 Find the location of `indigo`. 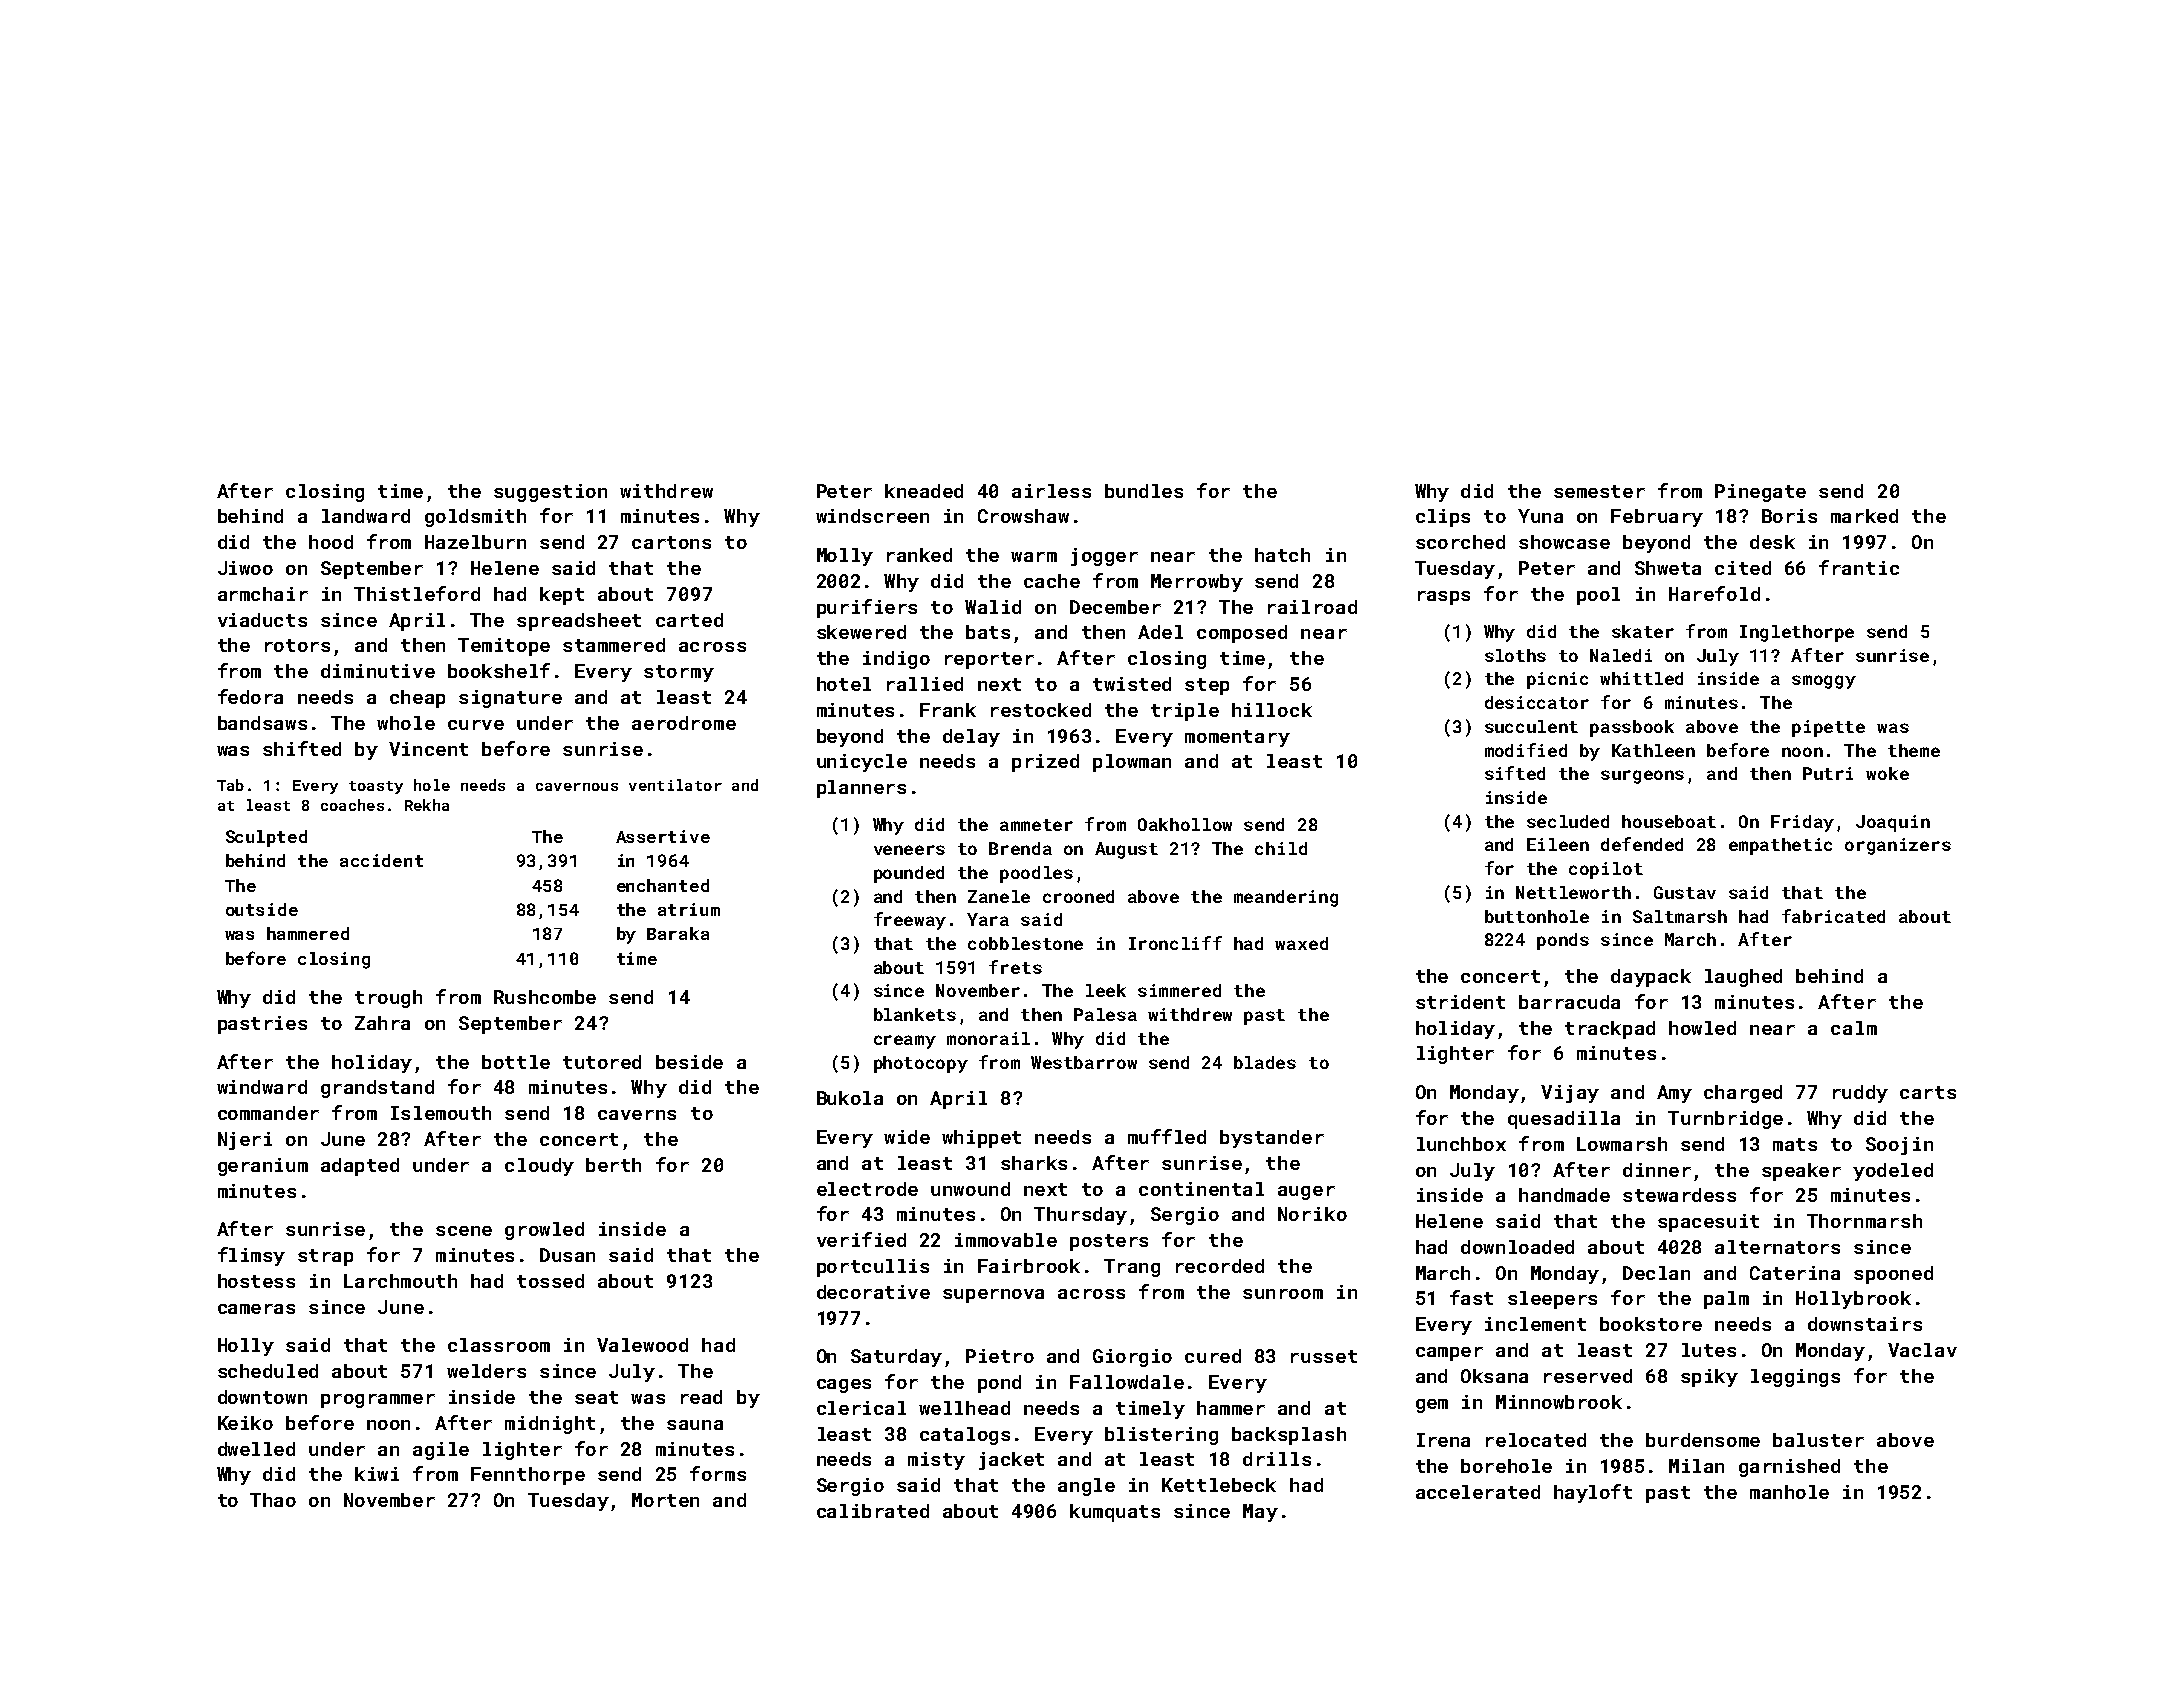

indigo is located at coordinates (896, 660).
